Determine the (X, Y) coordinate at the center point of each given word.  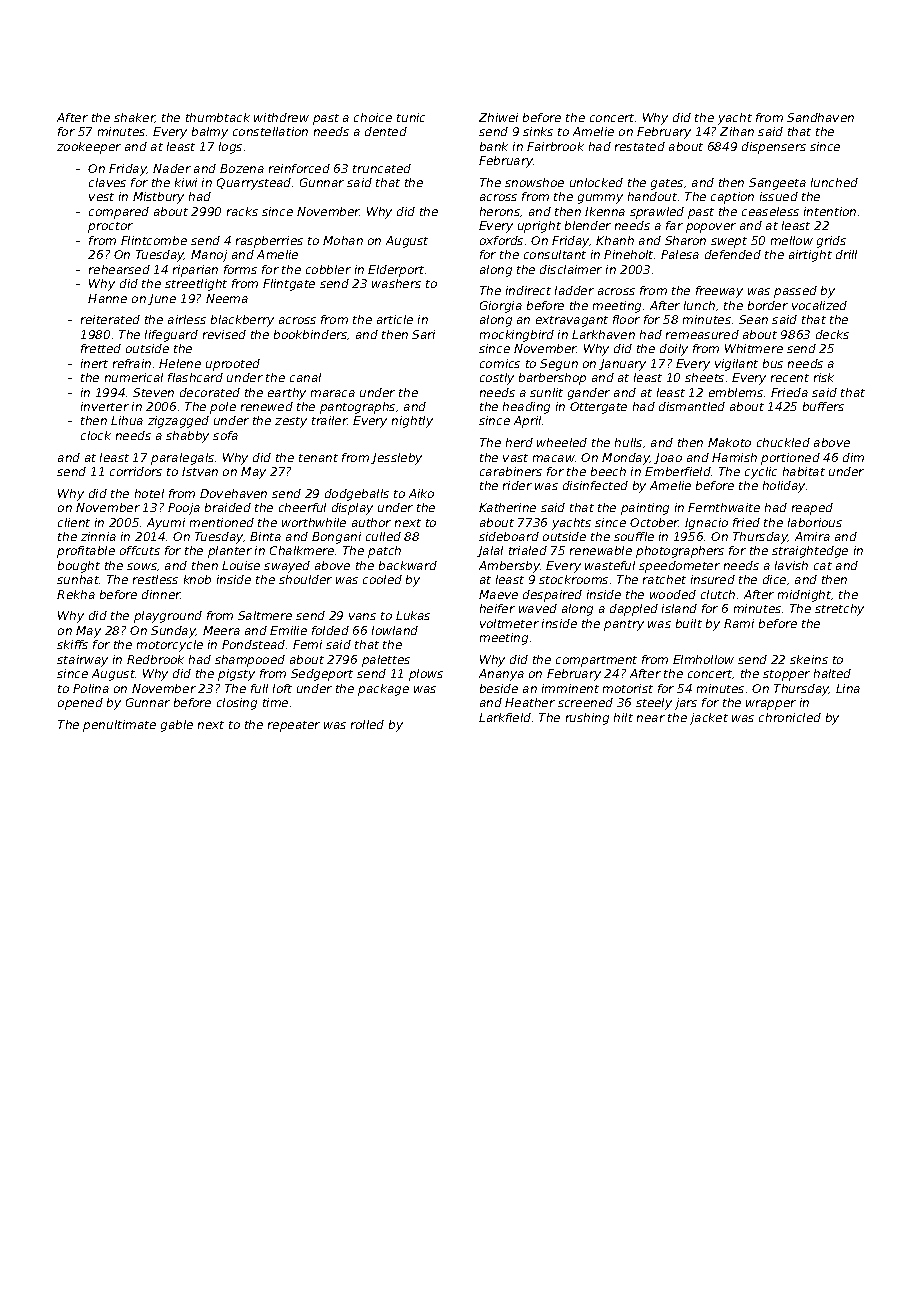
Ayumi (166, 524)
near (651, 718)
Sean (753, 319)
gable (177, 726)
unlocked (596, 182)
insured (713, 579)
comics (500, 363)
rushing (587, 719)
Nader (172, 168)
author (371, 522)
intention (830, 211)
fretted (101, 348)
